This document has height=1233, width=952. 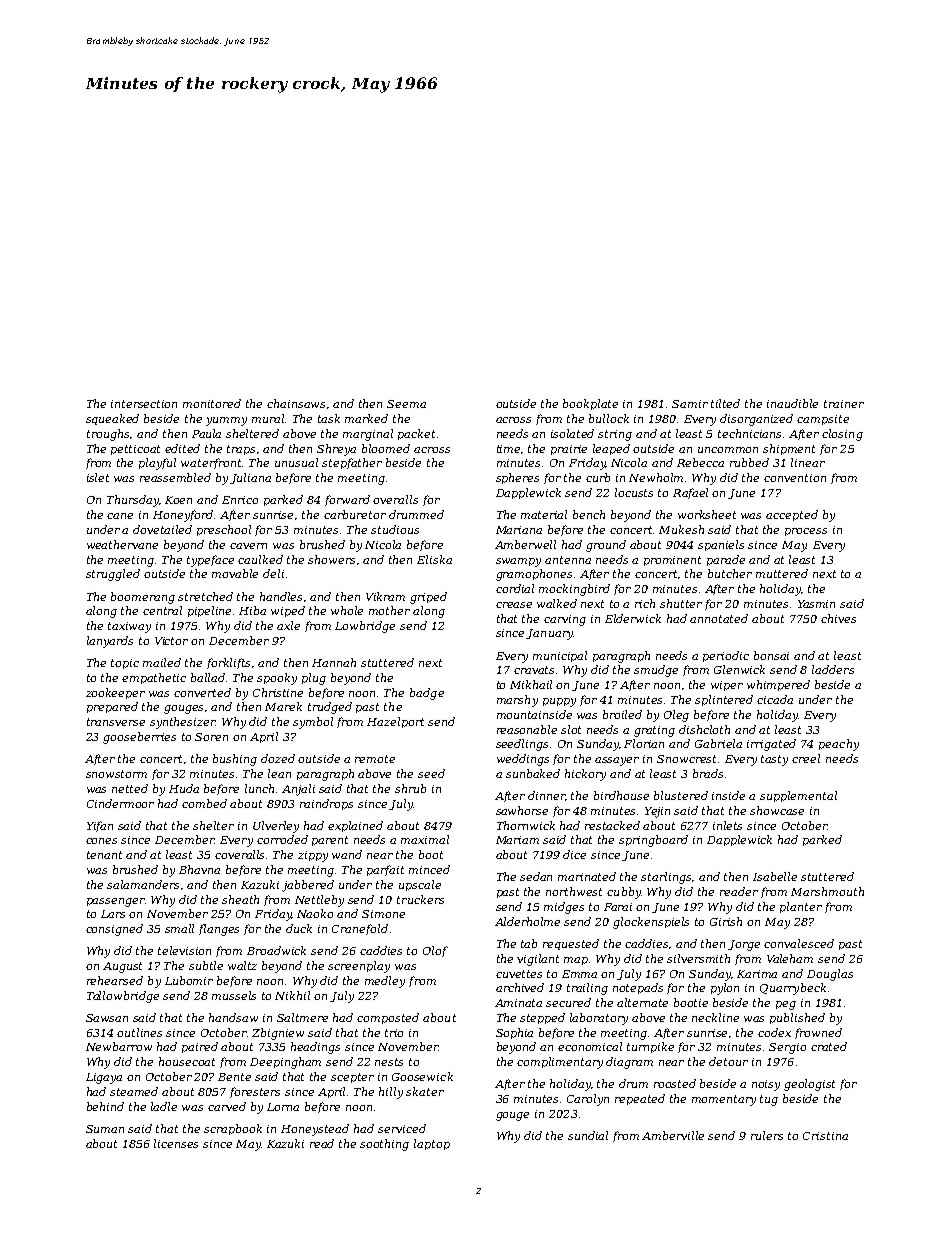 What do you see at coordinates (574, 891) in the document?
I see `northwest` at bounding box center [574, 891].
